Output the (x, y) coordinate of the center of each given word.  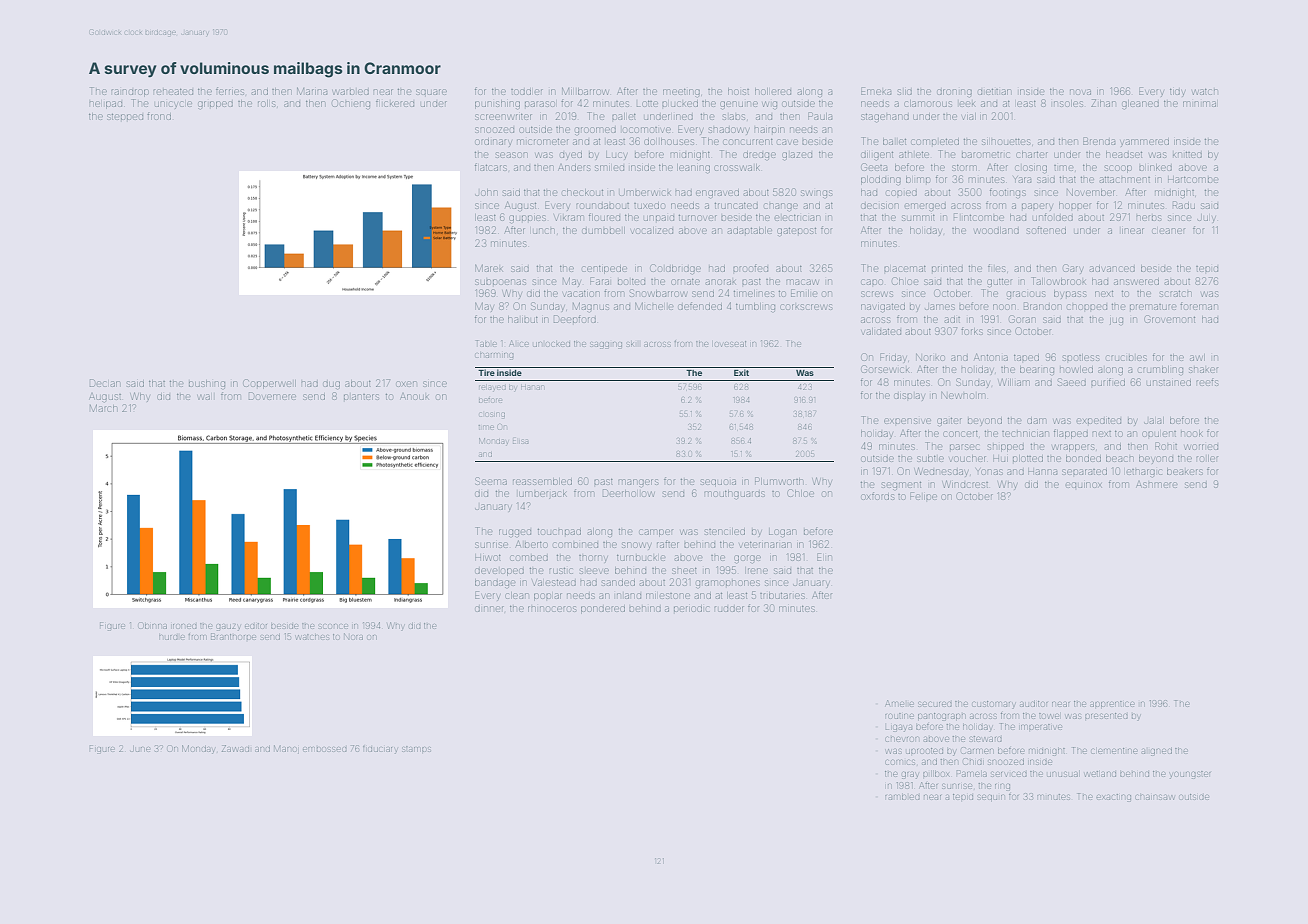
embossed (324, 749)
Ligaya (899, 728)
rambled (902, 797)
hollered (773, 91)
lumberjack (543, 494)
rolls (266, 103)
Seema (491, 481)
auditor (1033, 704)
